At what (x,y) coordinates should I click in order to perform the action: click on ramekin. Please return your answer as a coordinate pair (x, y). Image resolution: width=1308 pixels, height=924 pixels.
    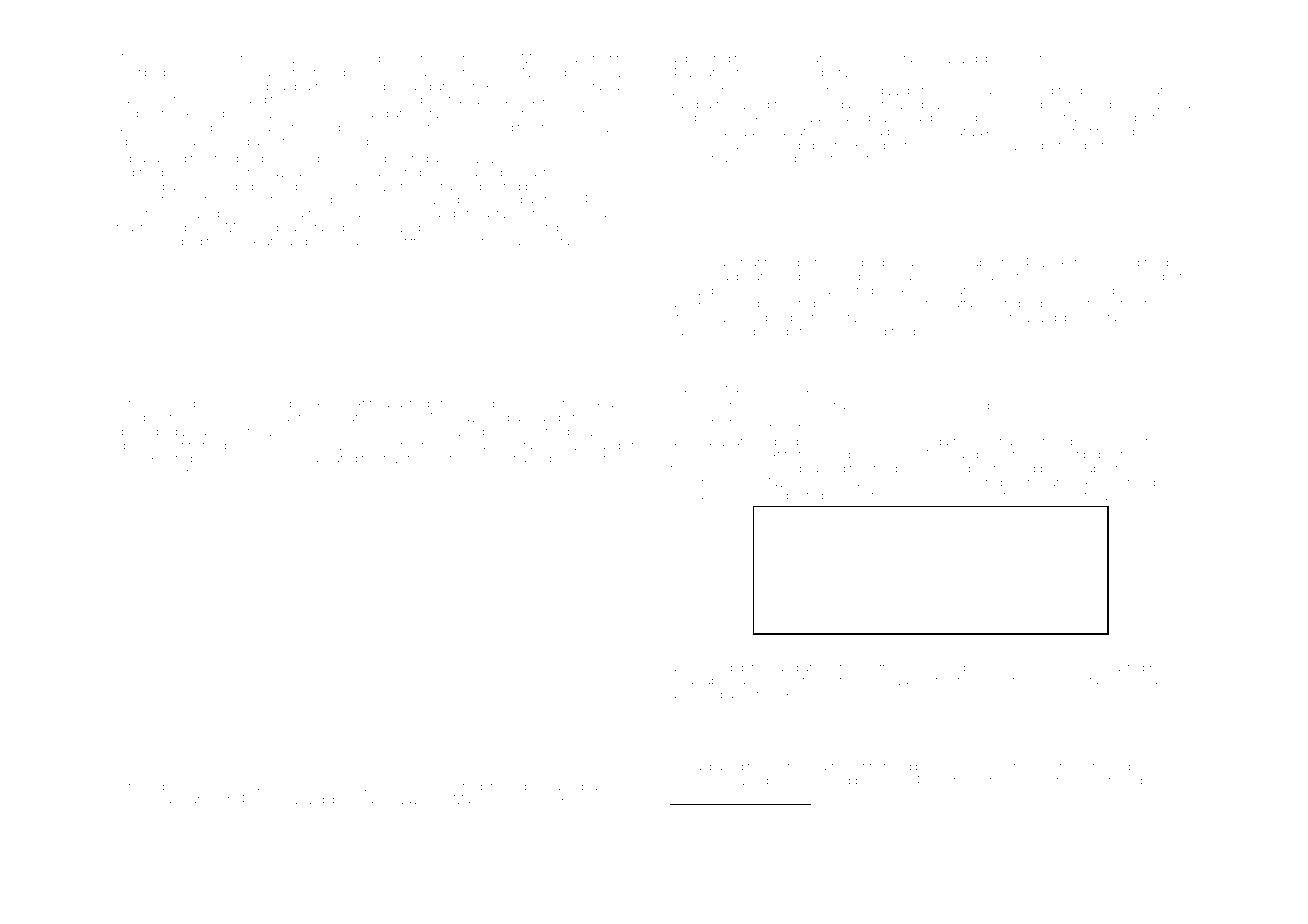
    Looking at the image, I should click on (366, 489).
